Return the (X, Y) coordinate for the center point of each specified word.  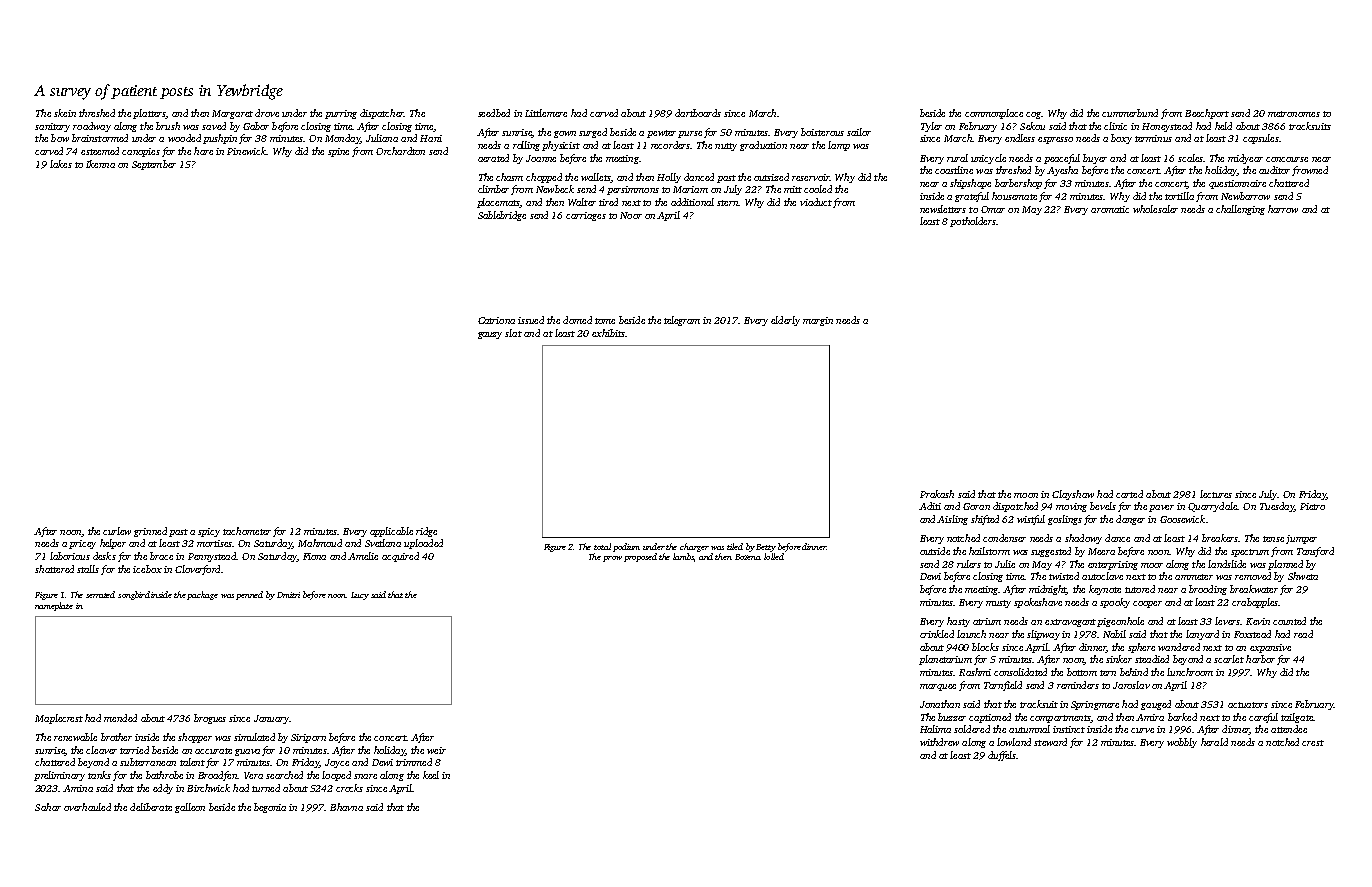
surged (593, 133)
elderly (785, 321)
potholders (973, 222)
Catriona (496, 320)
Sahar (48, 807)
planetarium (945, 660)
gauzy (490, 335)
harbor (1260, 659)
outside (935, 551)
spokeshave (1038, 603)
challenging (1240, 210)
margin (818, 321)
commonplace (994, 114)
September (154, 165)
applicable (391, 532)
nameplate (54, 606)
